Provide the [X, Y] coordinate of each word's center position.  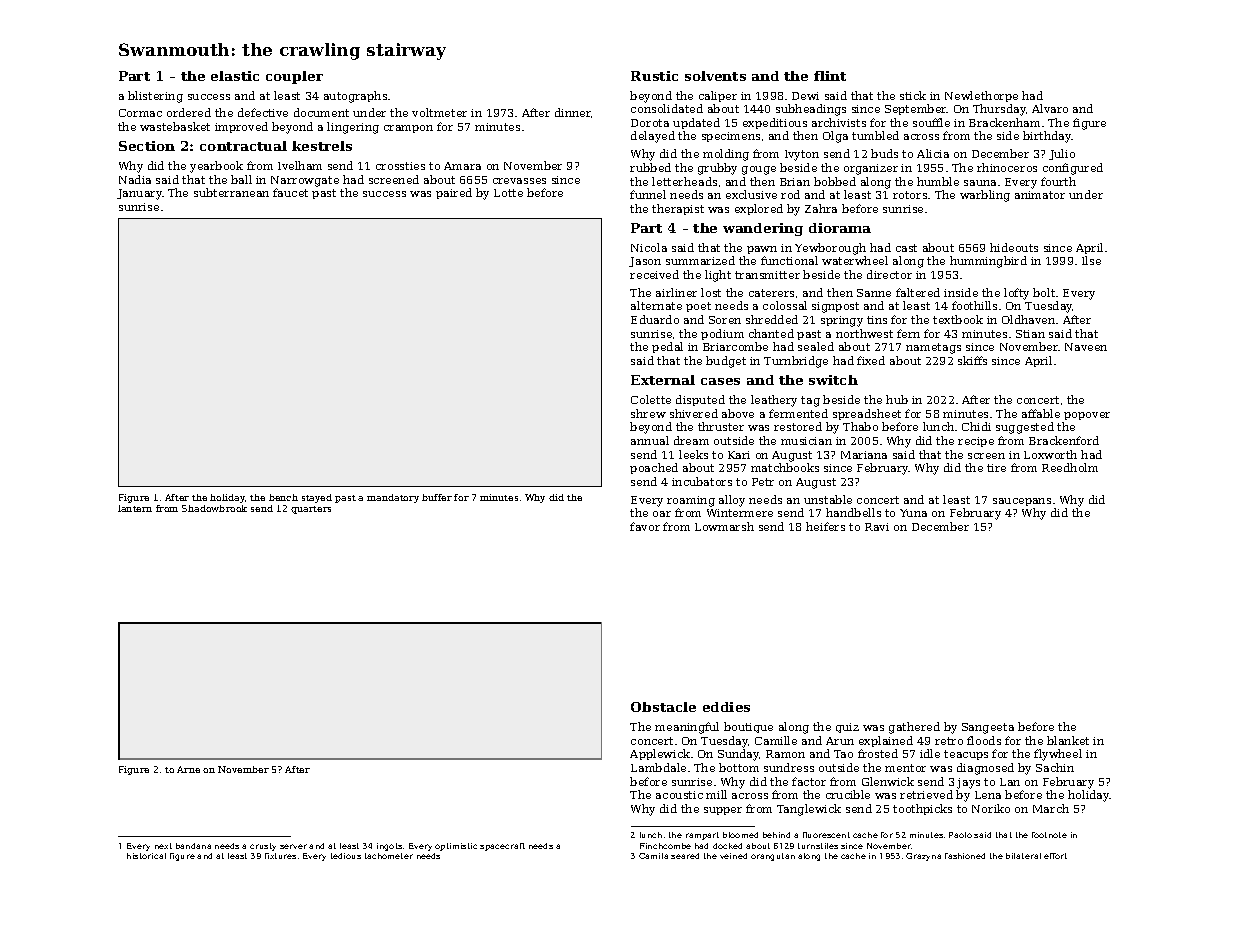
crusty [263, 847]
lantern [135, 508]
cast [906, 248]
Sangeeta [988, 728]
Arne [188, 769]
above [738, 413]
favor [645, 526]
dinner [573, 112]
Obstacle [663, 707]
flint [830, 76]
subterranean [231, 192]
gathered [914, 728]
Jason [645, 262]
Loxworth [1050, 454]
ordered [189, 112]
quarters [311, 510]
